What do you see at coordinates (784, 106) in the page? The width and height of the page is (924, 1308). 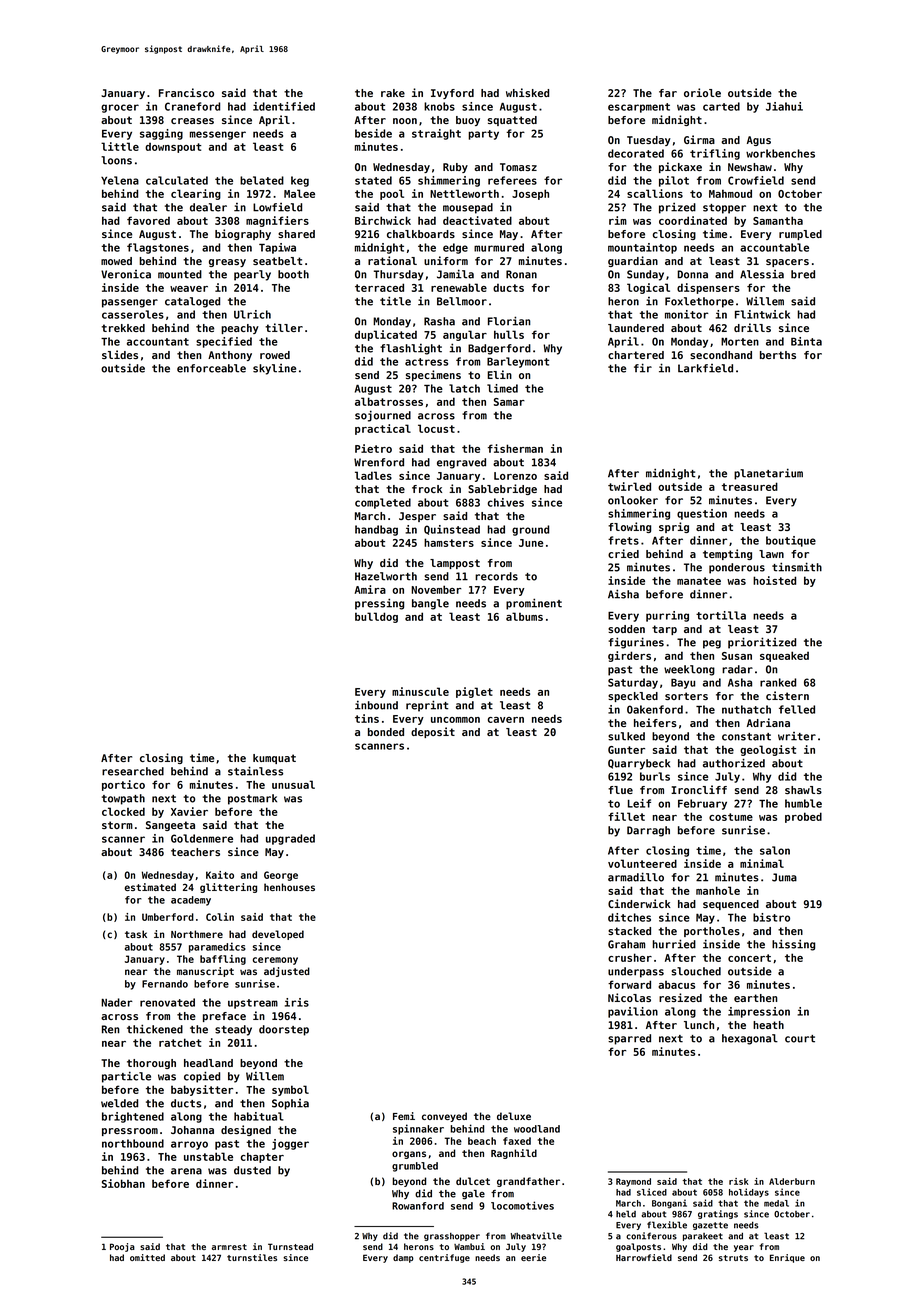 I see `Jiahui` at bounding box center [784, 106].
